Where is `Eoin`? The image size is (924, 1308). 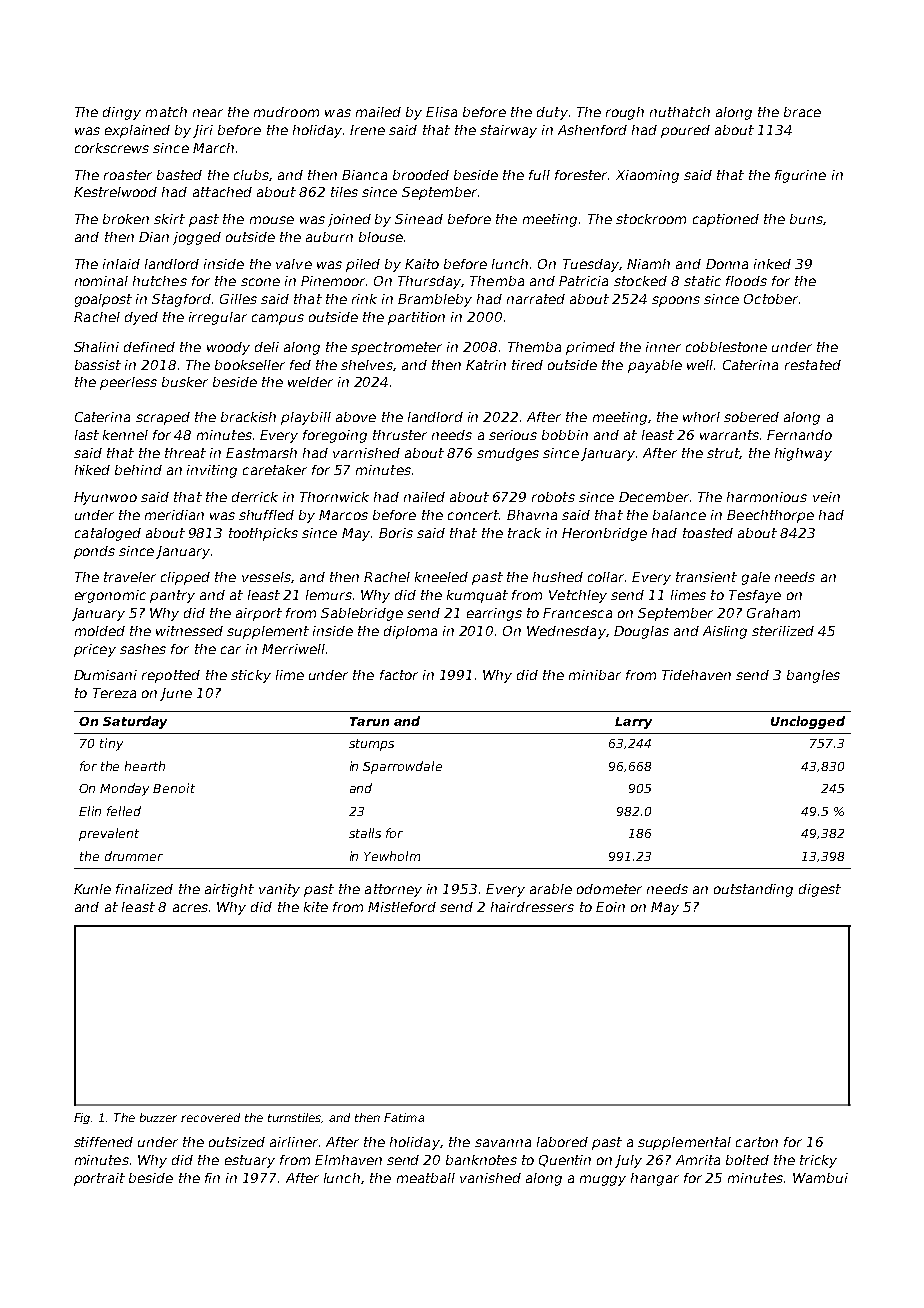 Eoin is located at coordinates (610, 907).
